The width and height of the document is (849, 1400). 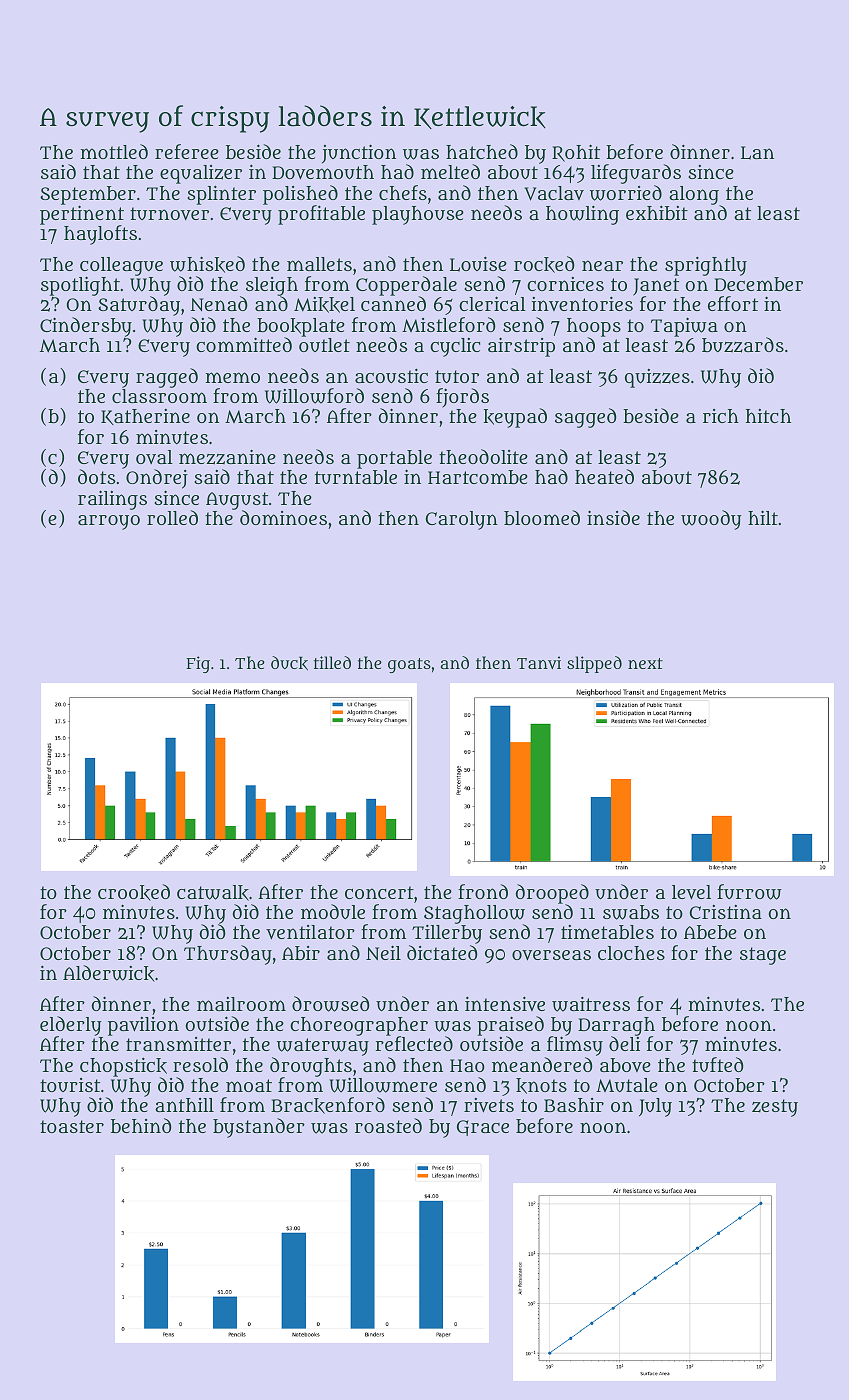 What do you see at coordinates (554, 193) in the document?
I see `Vaclav` at bounding box center [554, 193].
